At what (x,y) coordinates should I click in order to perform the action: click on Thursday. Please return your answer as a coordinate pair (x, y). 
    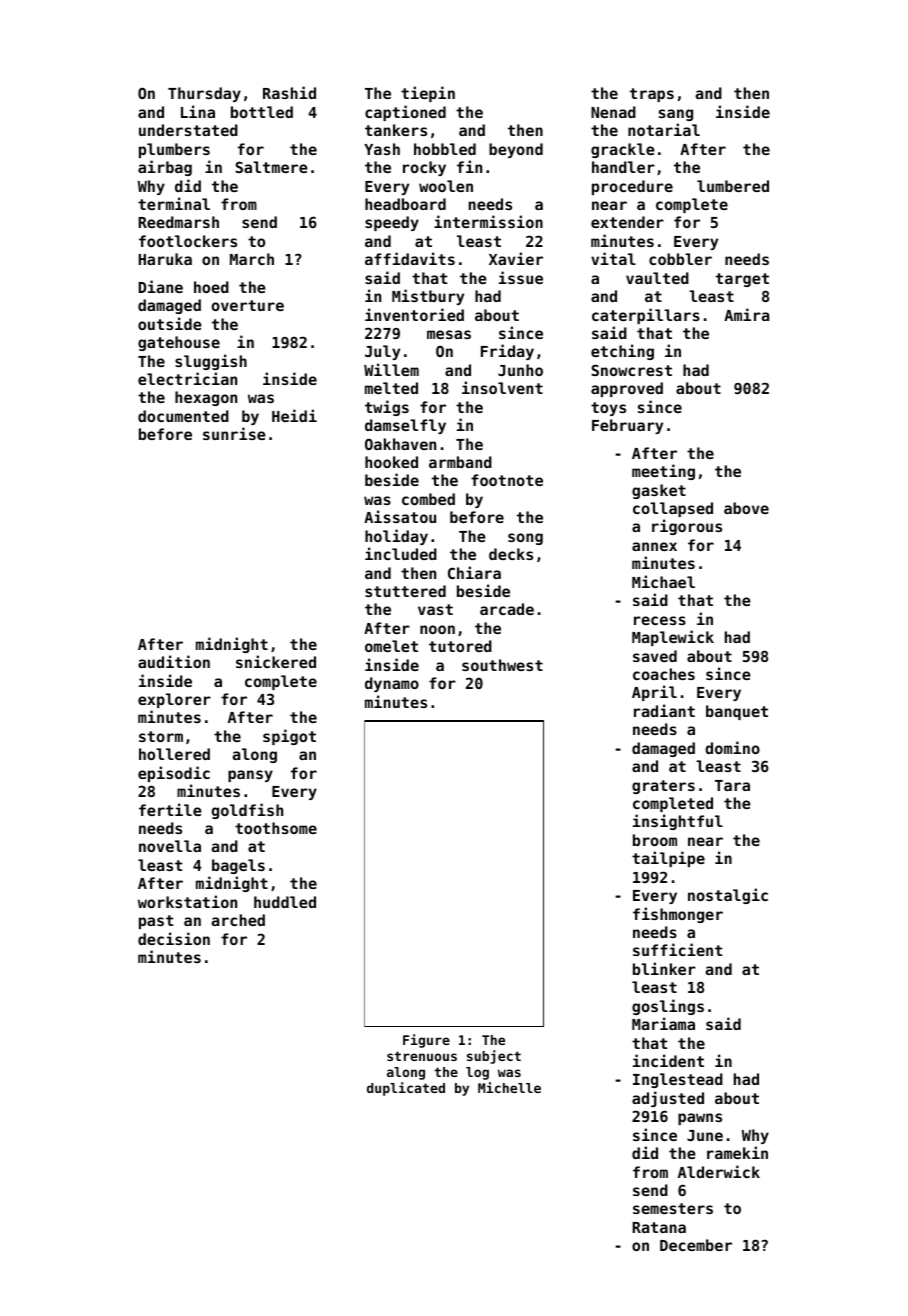
    Looking at the image, I should click on (204, 94).
